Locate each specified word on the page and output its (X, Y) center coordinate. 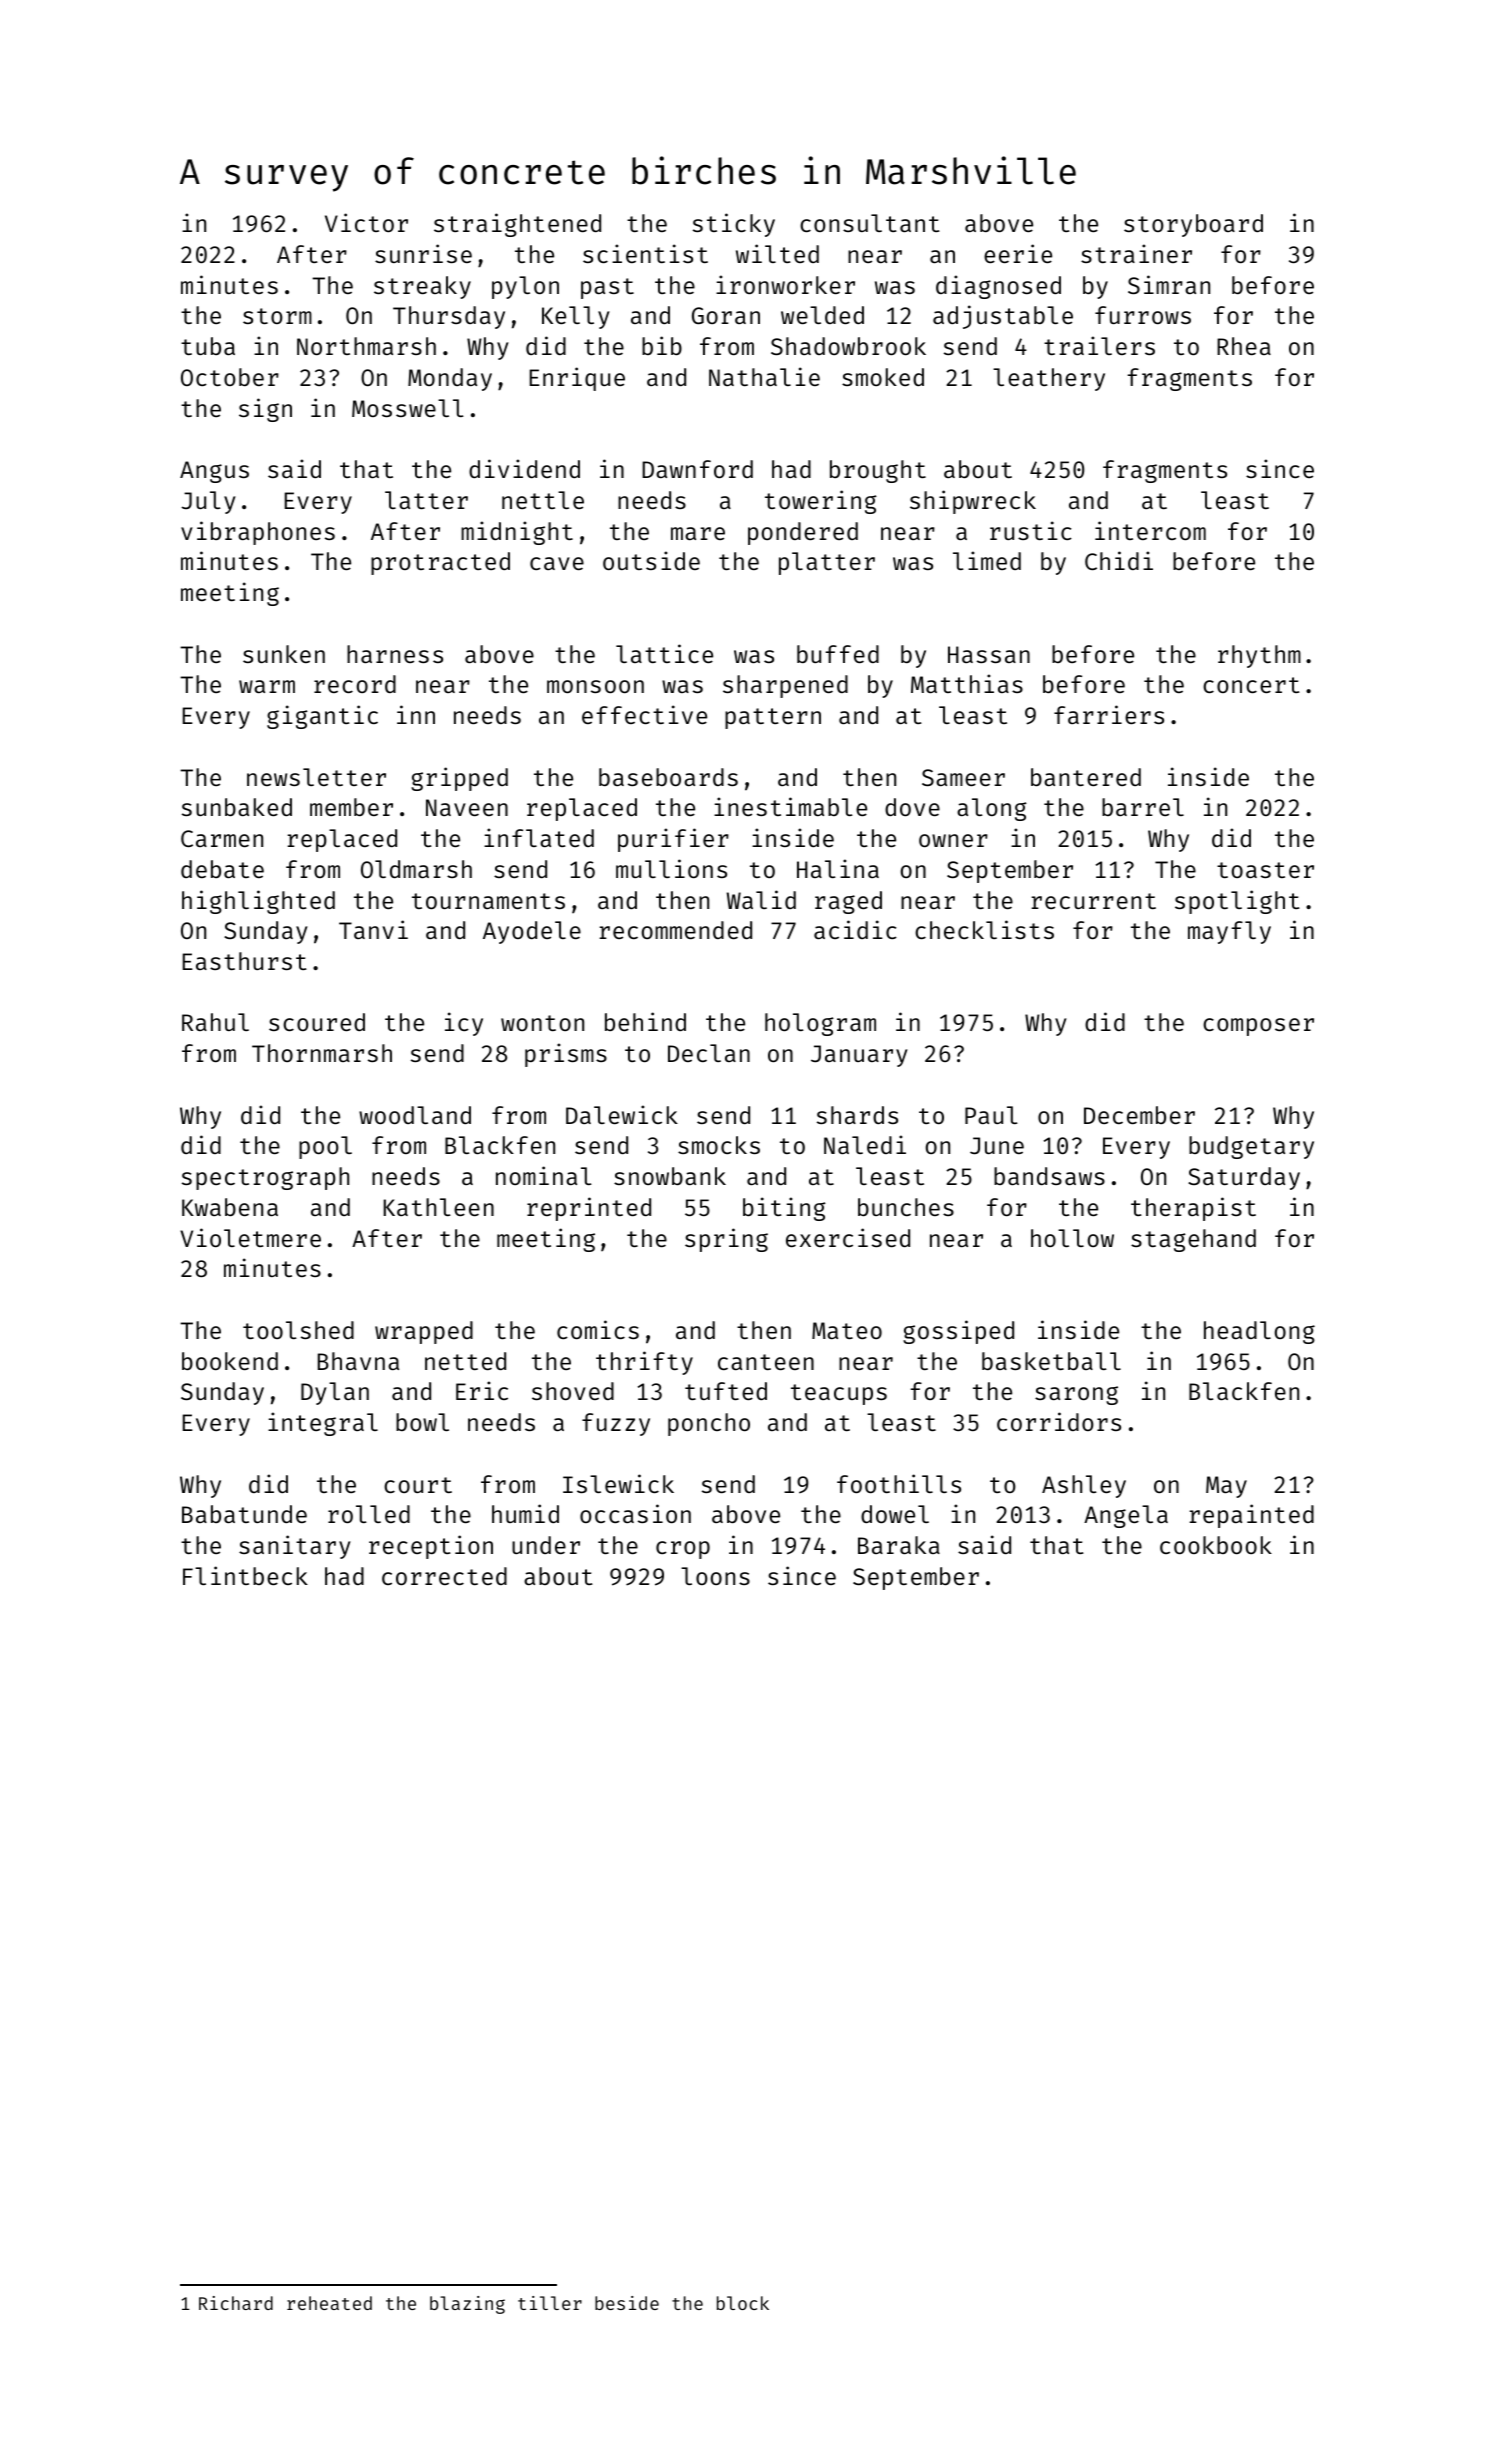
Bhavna (358, 1361)
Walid (761, 899)
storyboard (1193, 225)
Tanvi (373, 929)
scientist (645, 253)
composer (1258, 1027)
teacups (839, 1394)
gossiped (958, 1332)
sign (265, 410)
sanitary (295, 1547)
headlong (1259, 1332)
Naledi (865, 1144)
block (743, 2303)
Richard (236, 2303)
